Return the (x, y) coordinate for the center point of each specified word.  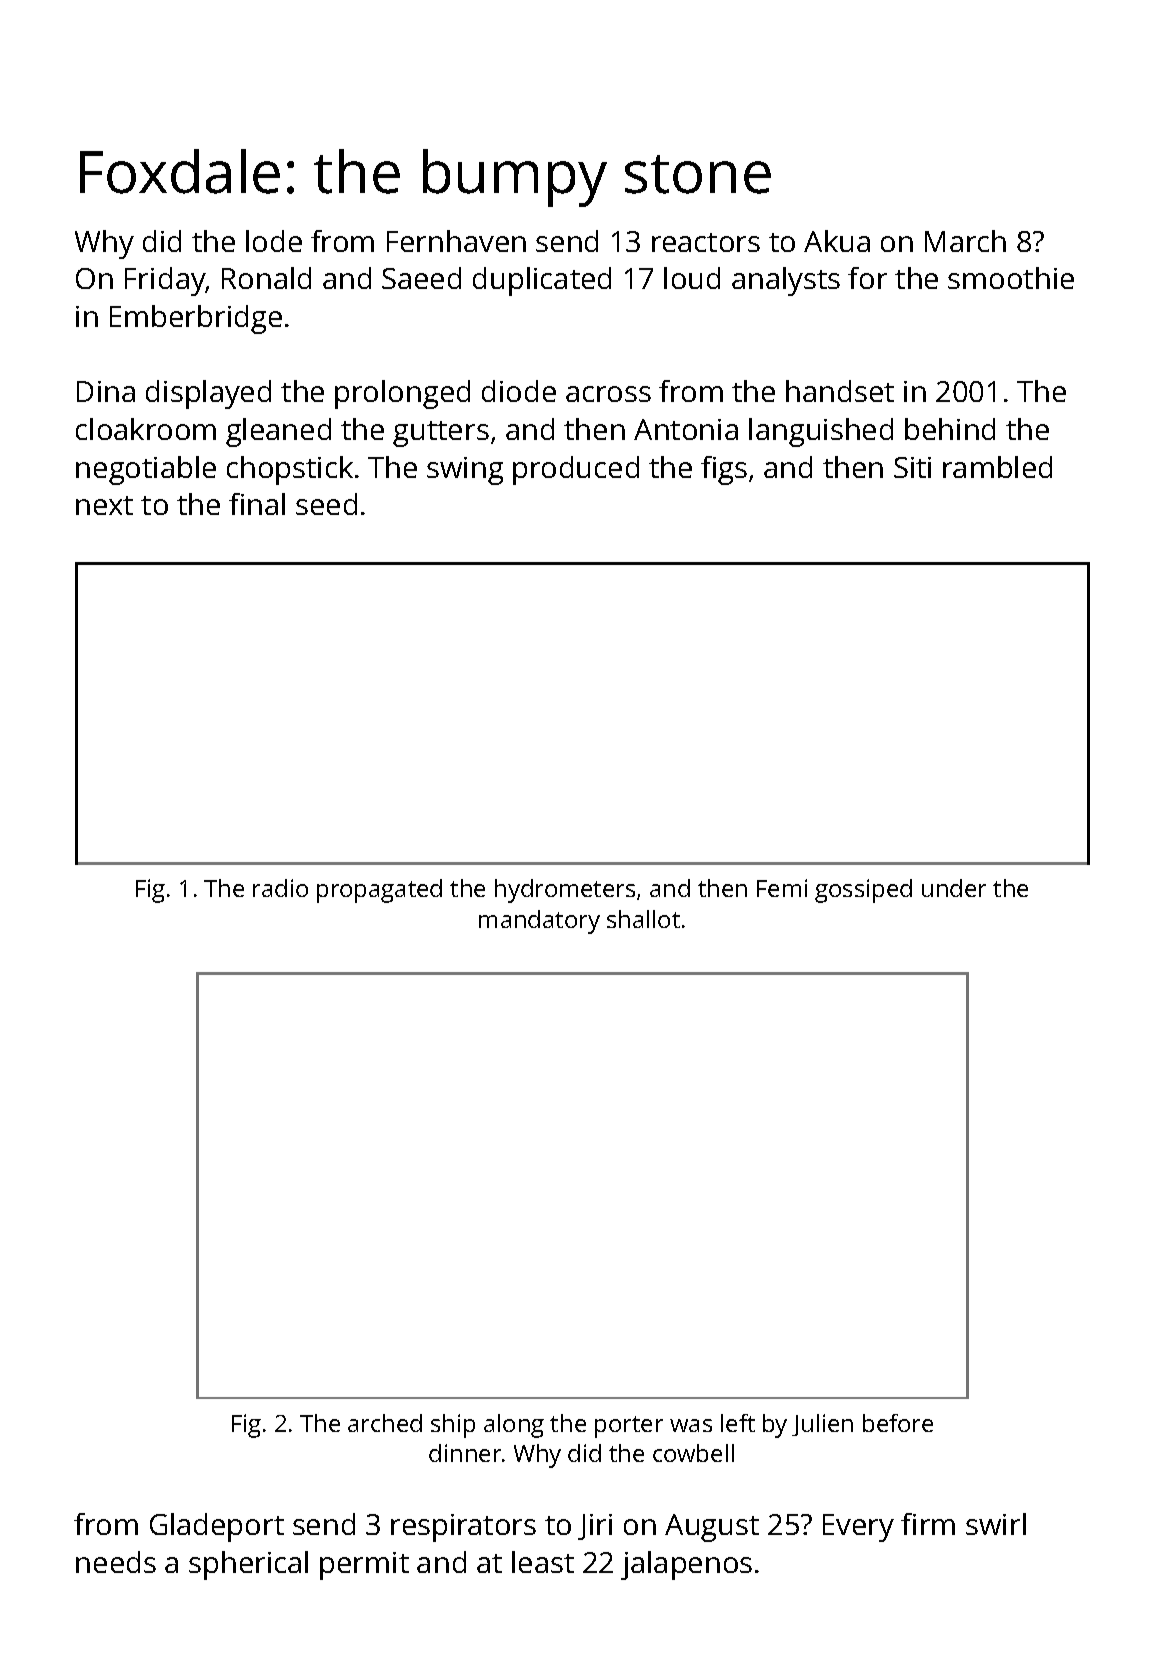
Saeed (421, 278)
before (898, 1423)
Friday (165, 281)
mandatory (539, 922)
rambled (997, 467)
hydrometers (565, 891)
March (965, 241)
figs (724, 470)
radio (280, 888)
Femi (782, 888)
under (954, 888)
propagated (379, 891)
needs (116, 1562)
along (514, 1426)
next (104, 505)
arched (385, 1423)
